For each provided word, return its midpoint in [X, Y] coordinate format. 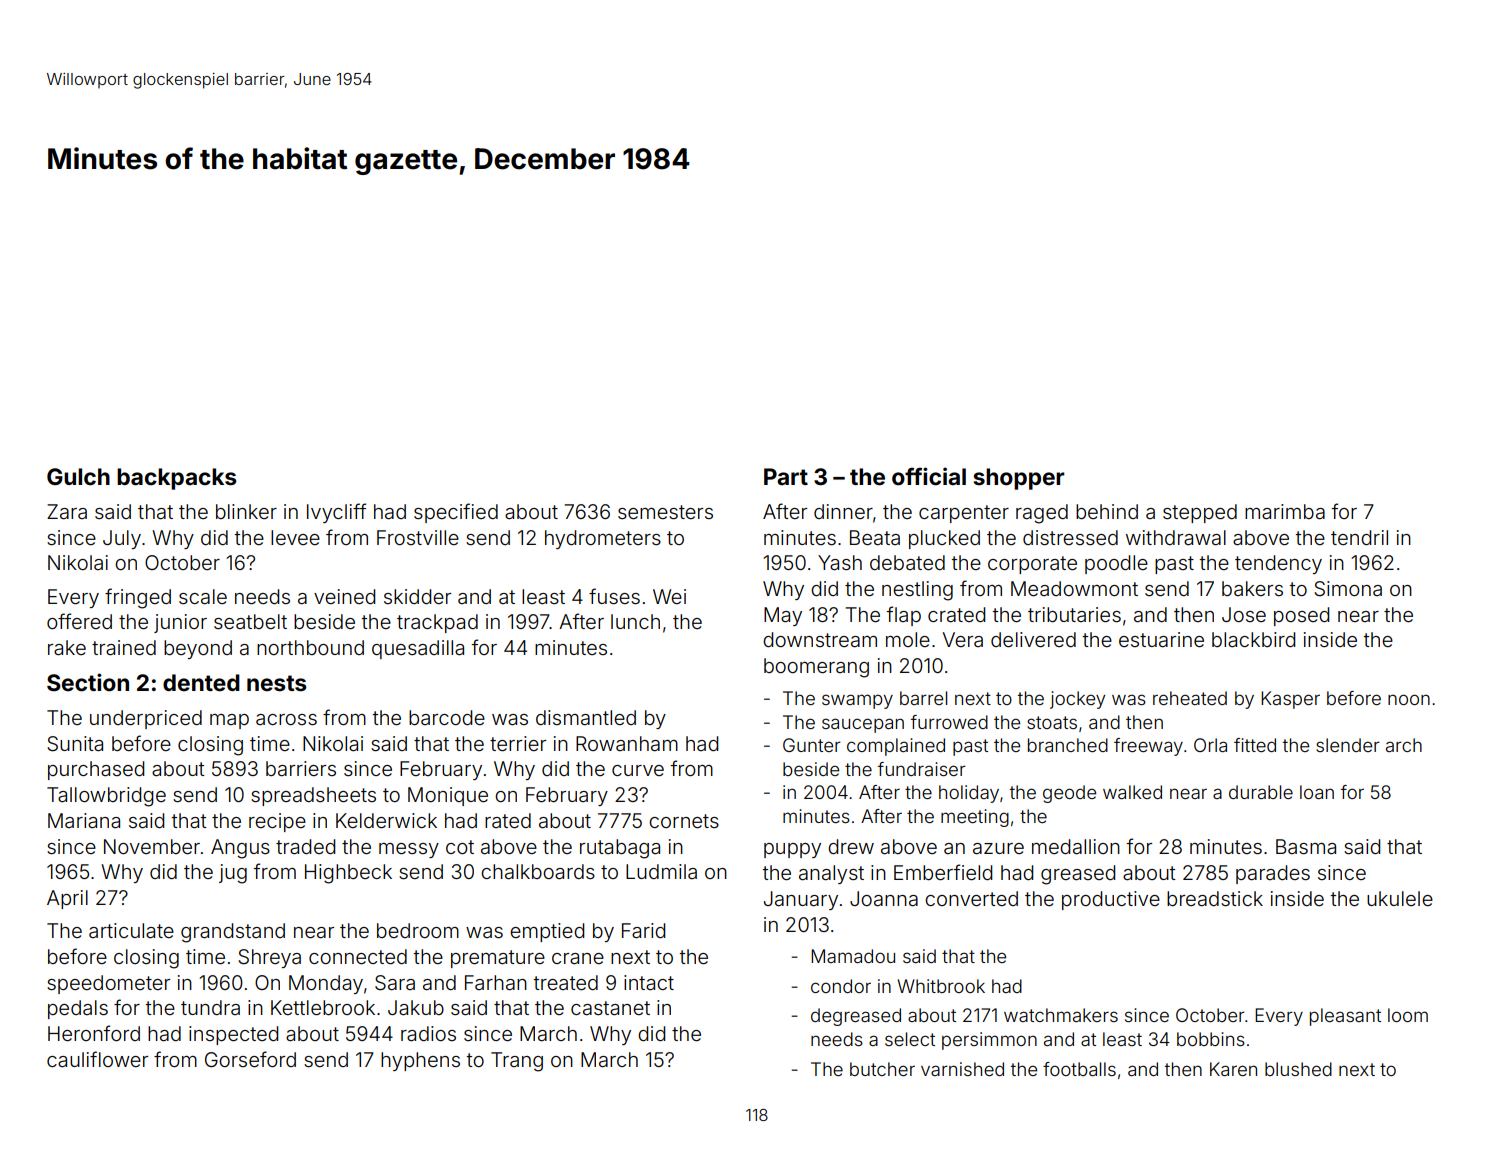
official [929, 476]
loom [1408, 1015]
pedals [78, 1009]
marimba [1285, 511]
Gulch [78, 477]
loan [1317, 792]
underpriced [146, 719]
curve [638, 770]
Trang [517, 1062]
